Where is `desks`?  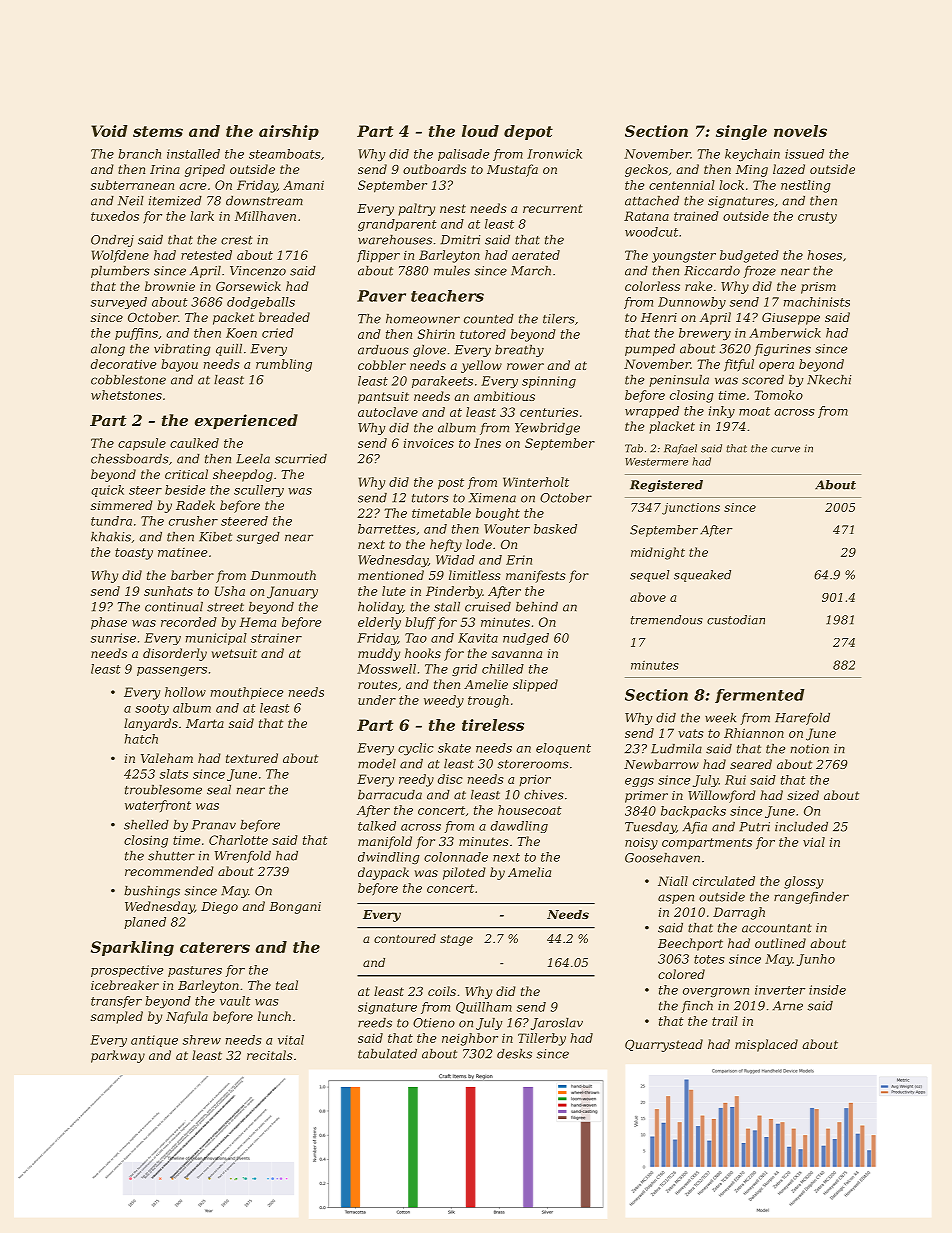
desks is located at coordinates (514, 1054).
